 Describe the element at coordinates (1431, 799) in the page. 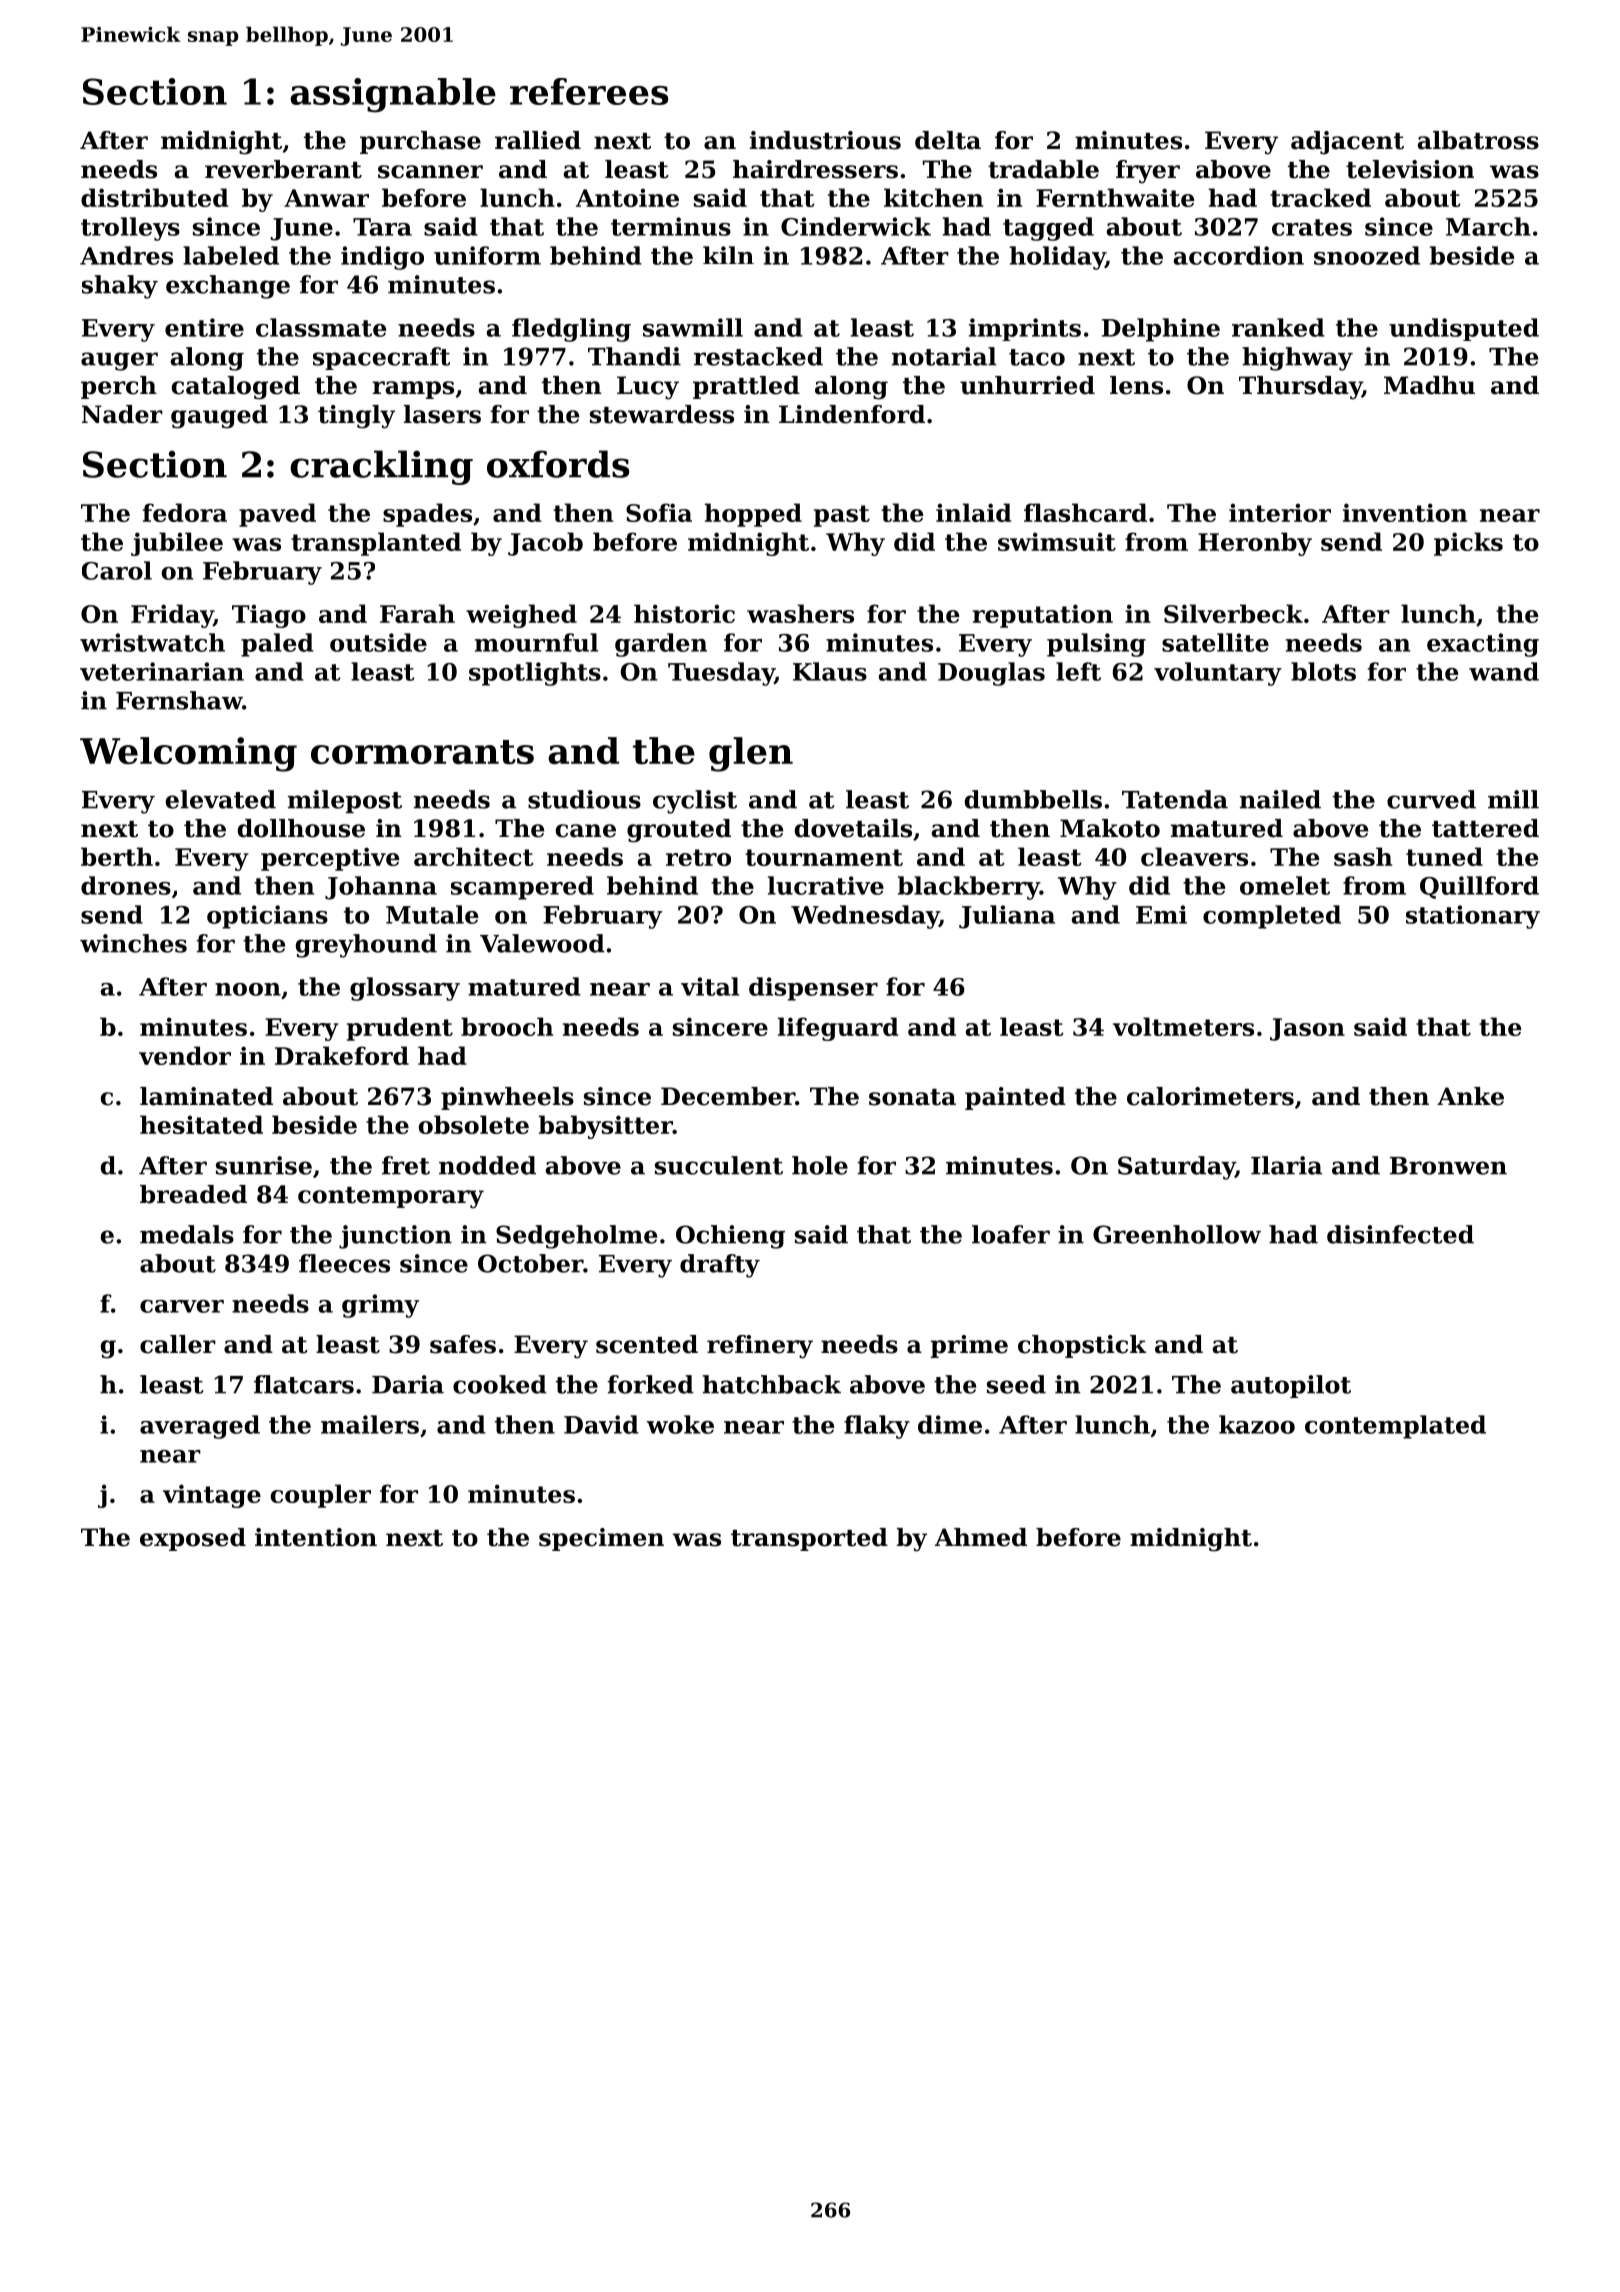

I see `curved` at that location.
